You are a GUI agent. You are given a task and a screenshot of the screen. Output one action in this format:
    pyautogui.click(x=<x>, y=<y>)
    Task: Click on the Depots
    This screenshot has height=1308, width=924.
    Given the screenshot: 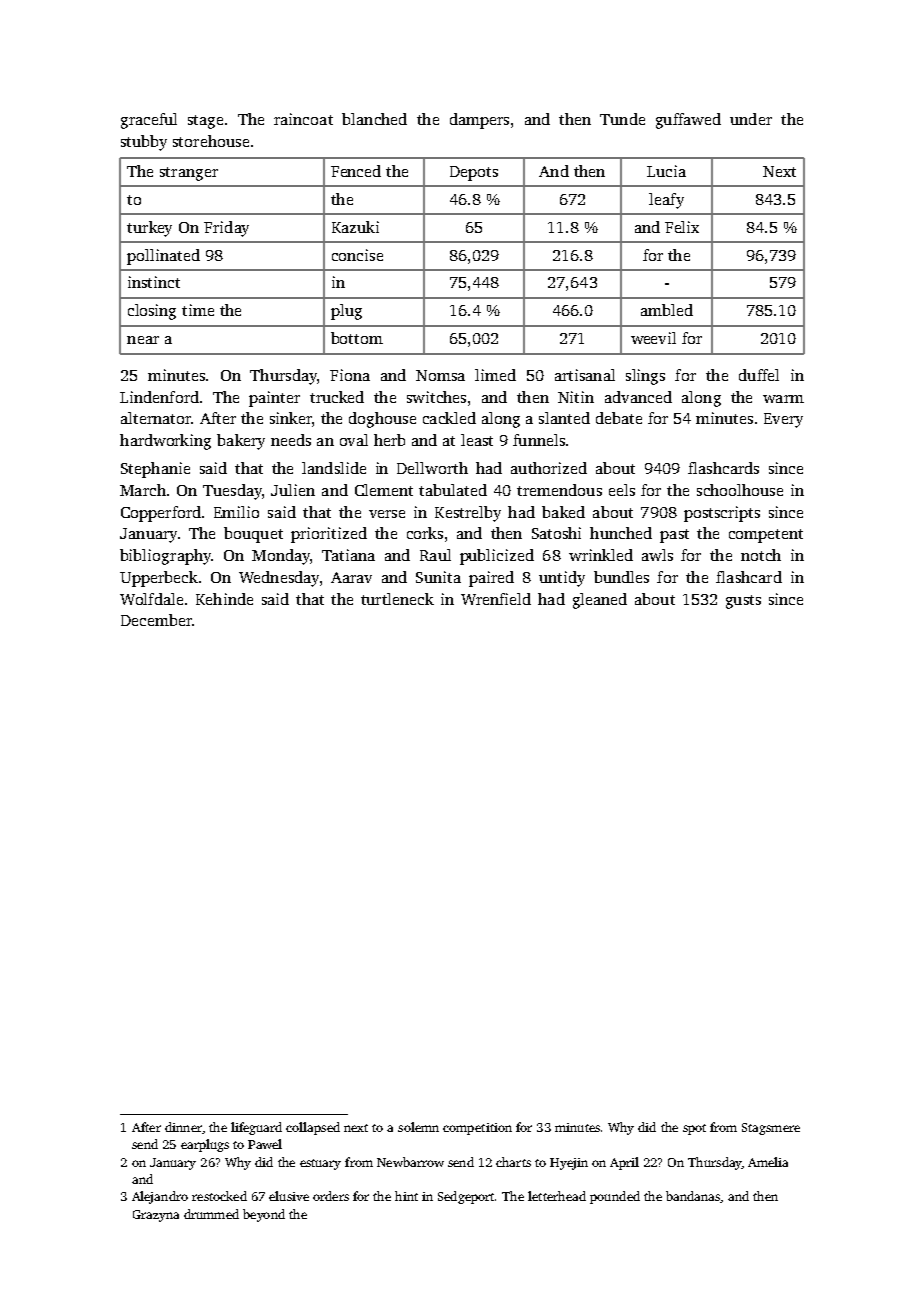 What is the action you would take?
    pyautogui.click(x=474, y=173)
